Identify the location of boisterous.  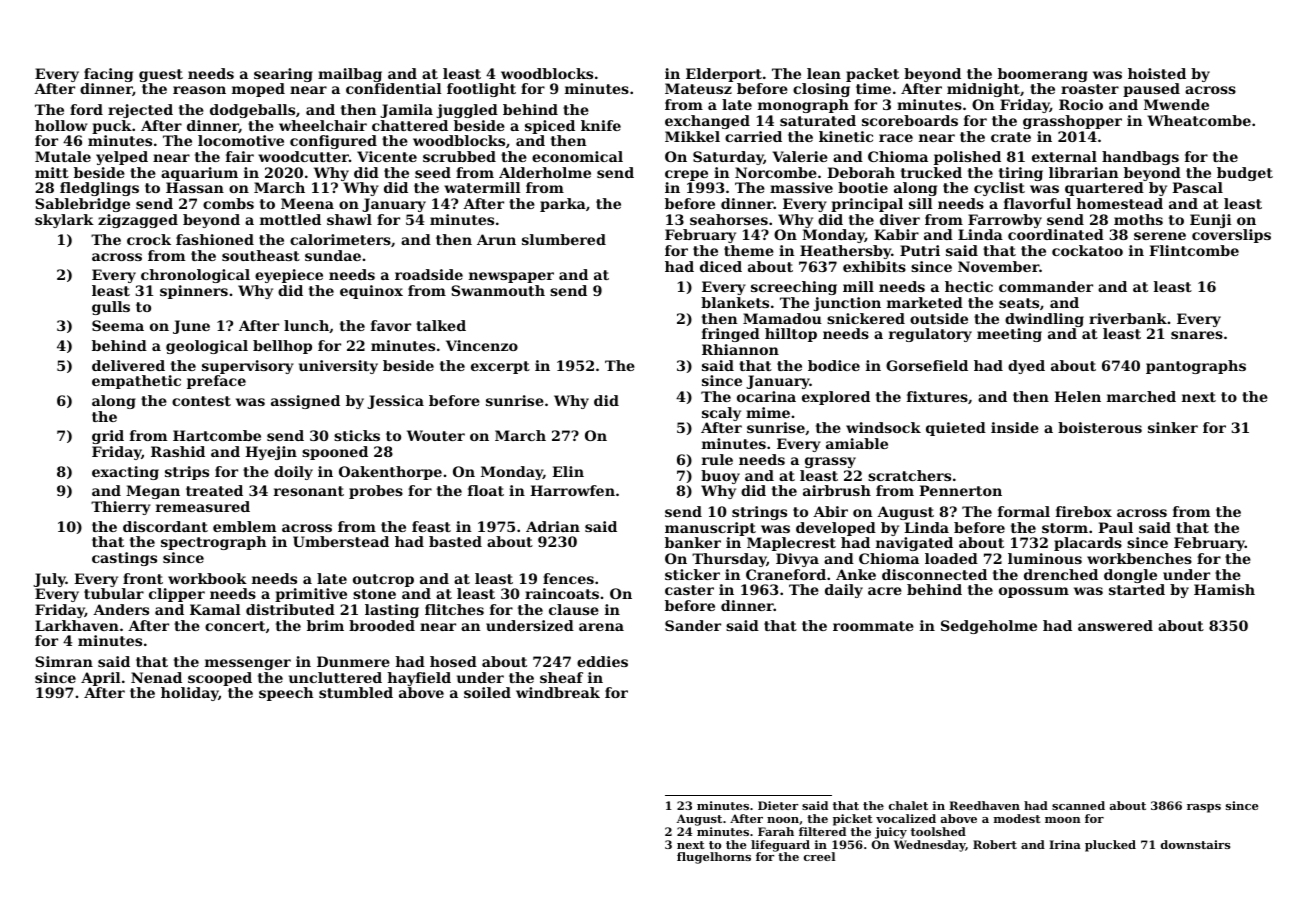
(1100, 427).
